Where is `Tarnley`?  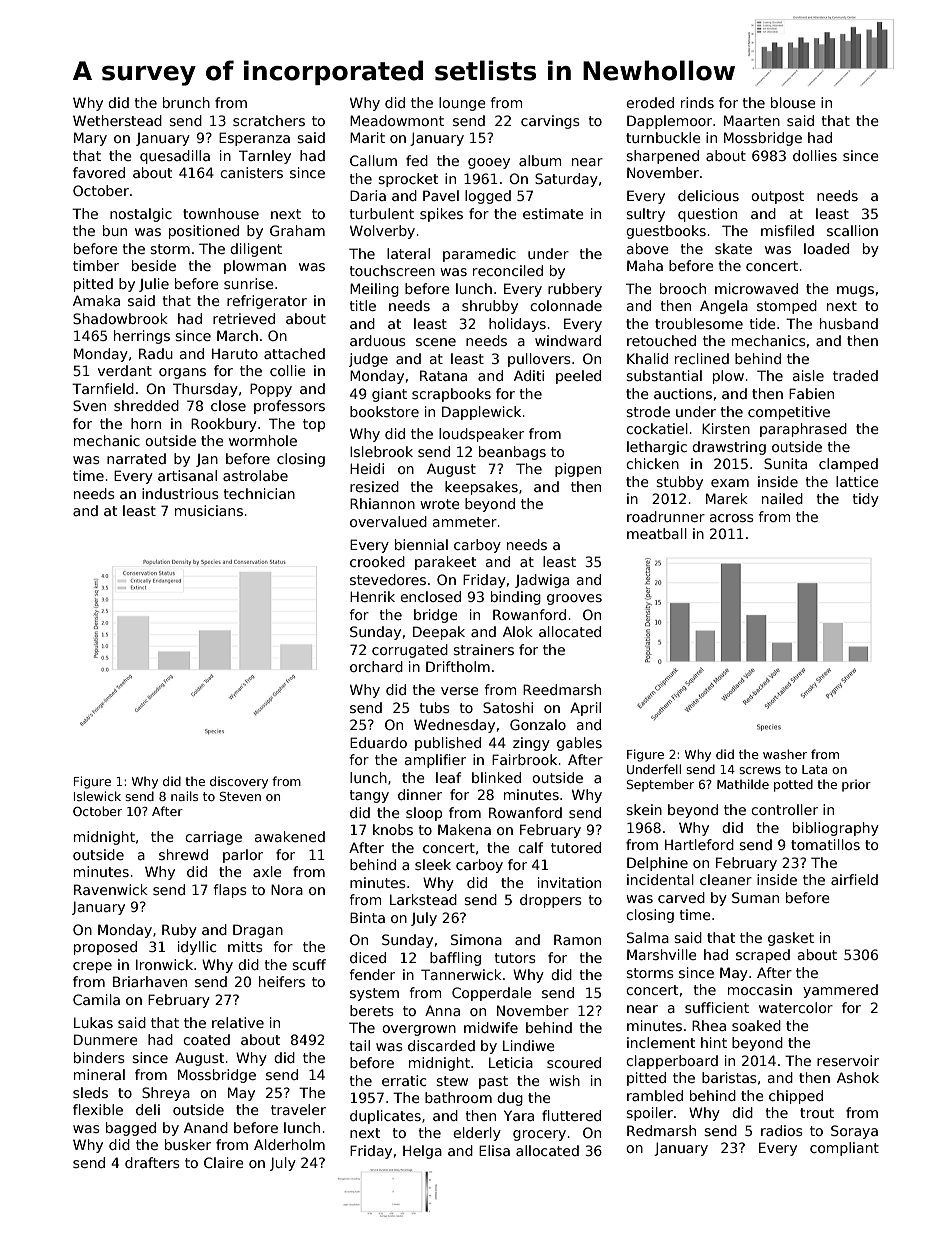 Tarnley is located at coordinates (265, 157).
